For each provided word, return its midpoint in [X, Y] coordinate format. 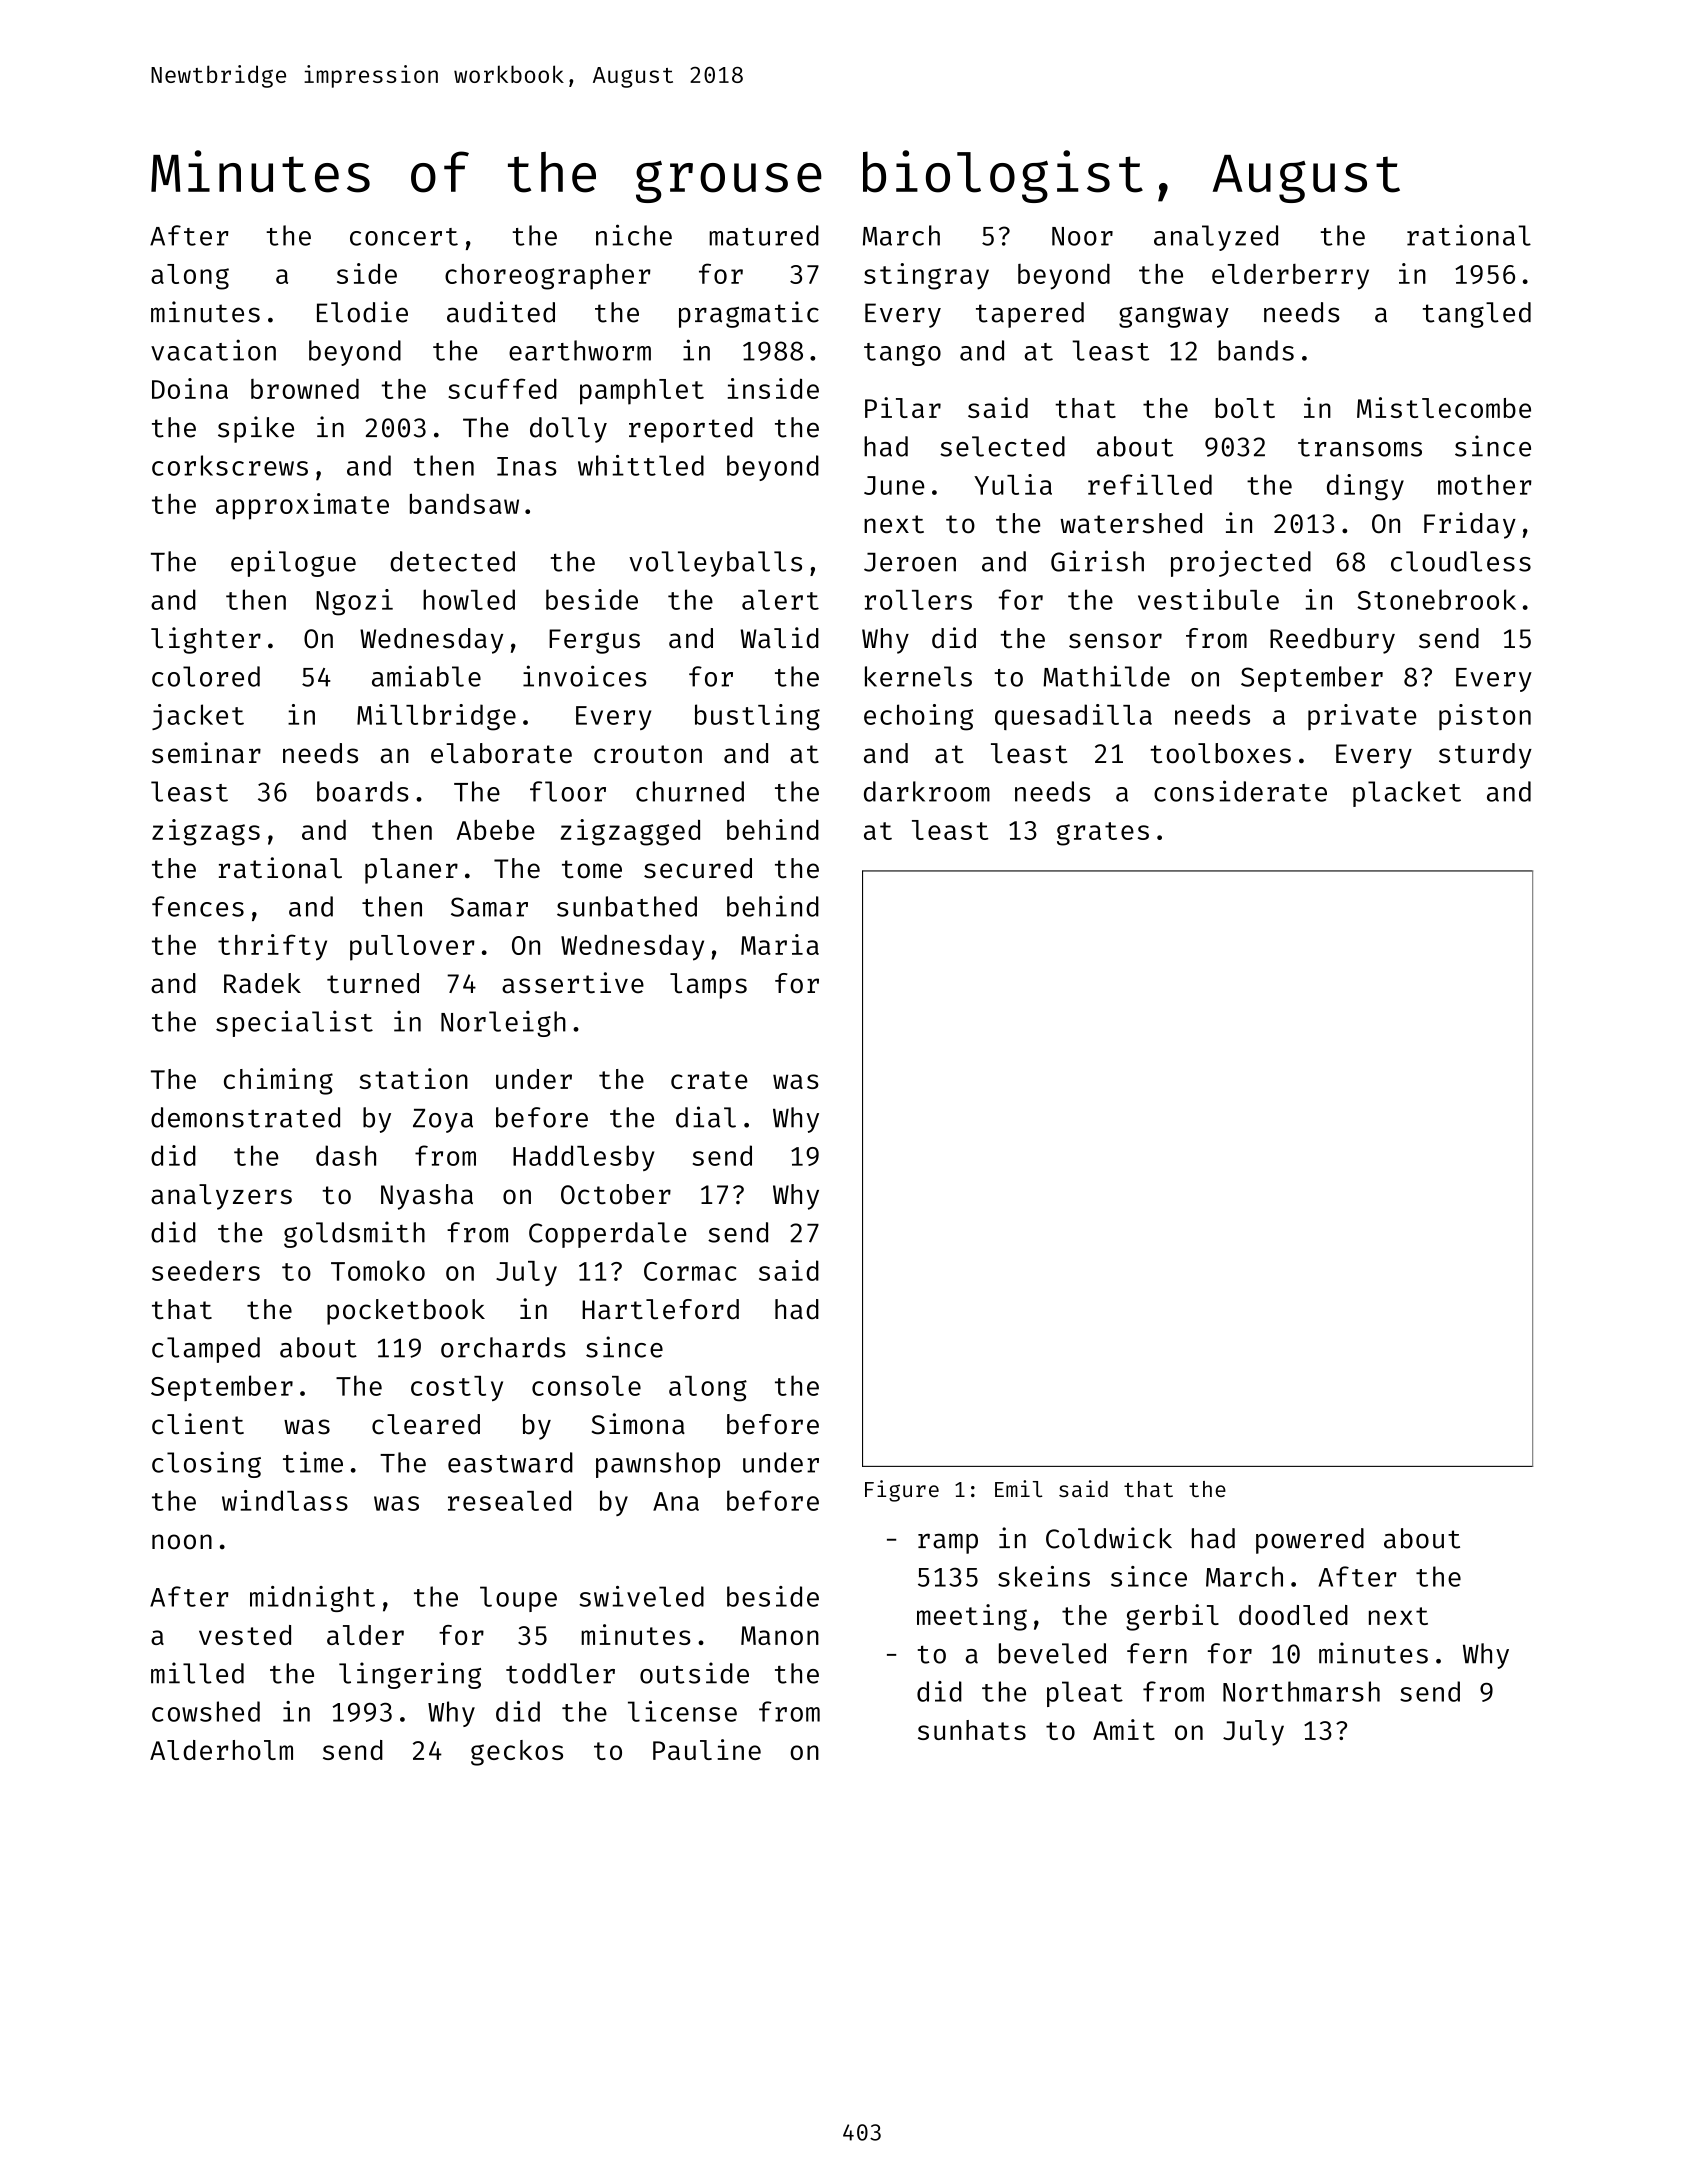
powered [1310, 1541]
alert [780, 600]
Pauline [707, 1749]
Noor [1082, 236]
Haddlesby [583, 1158]
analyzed [1216, 238]
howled [469, 599]
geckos [517, 1753]
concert [404, 237]
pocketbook [406, 1312]
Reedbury [1332, 641]
